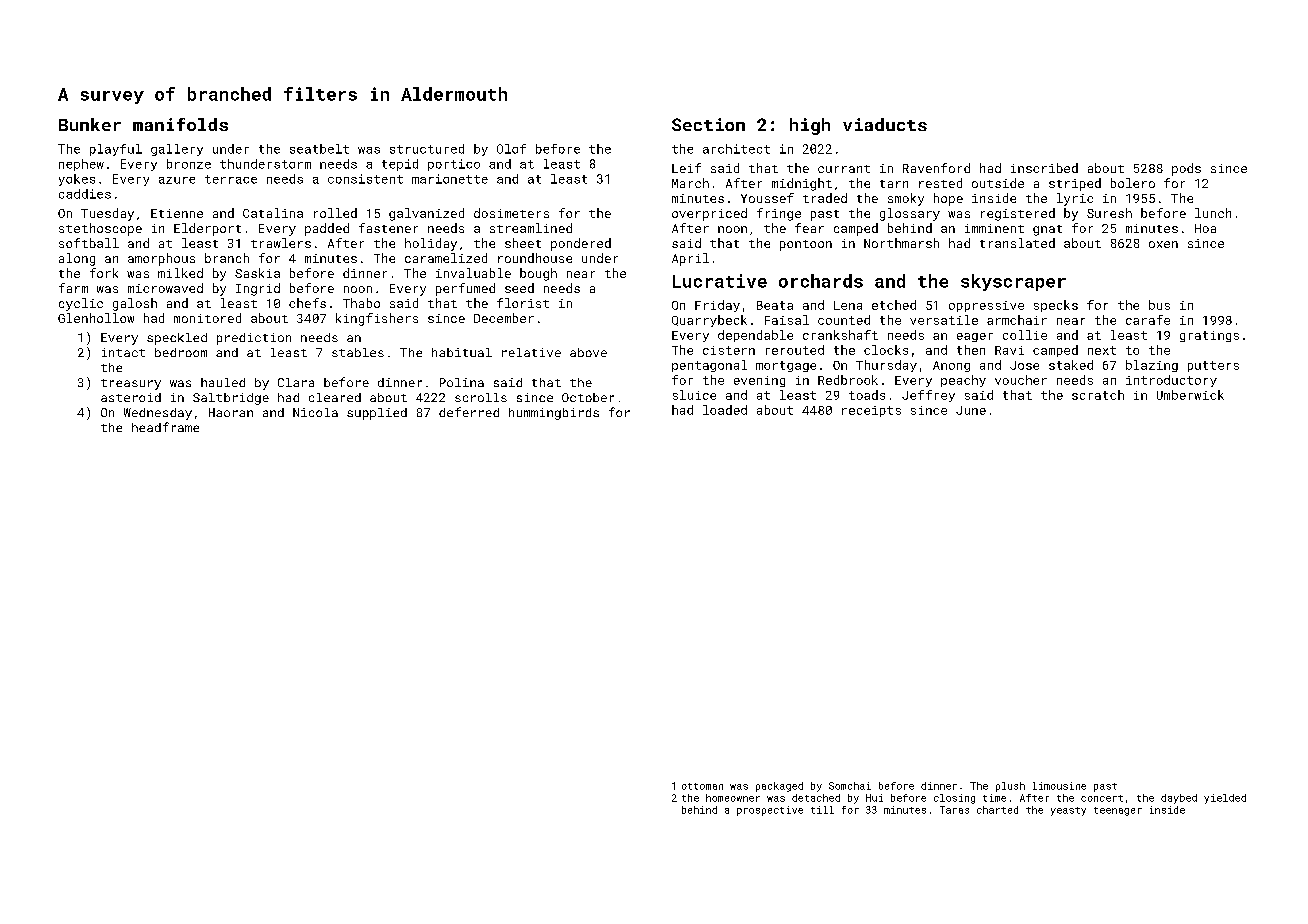  Describe the element at coordinates (1190, 395) in the document. I see `Umberwick` at that location.
